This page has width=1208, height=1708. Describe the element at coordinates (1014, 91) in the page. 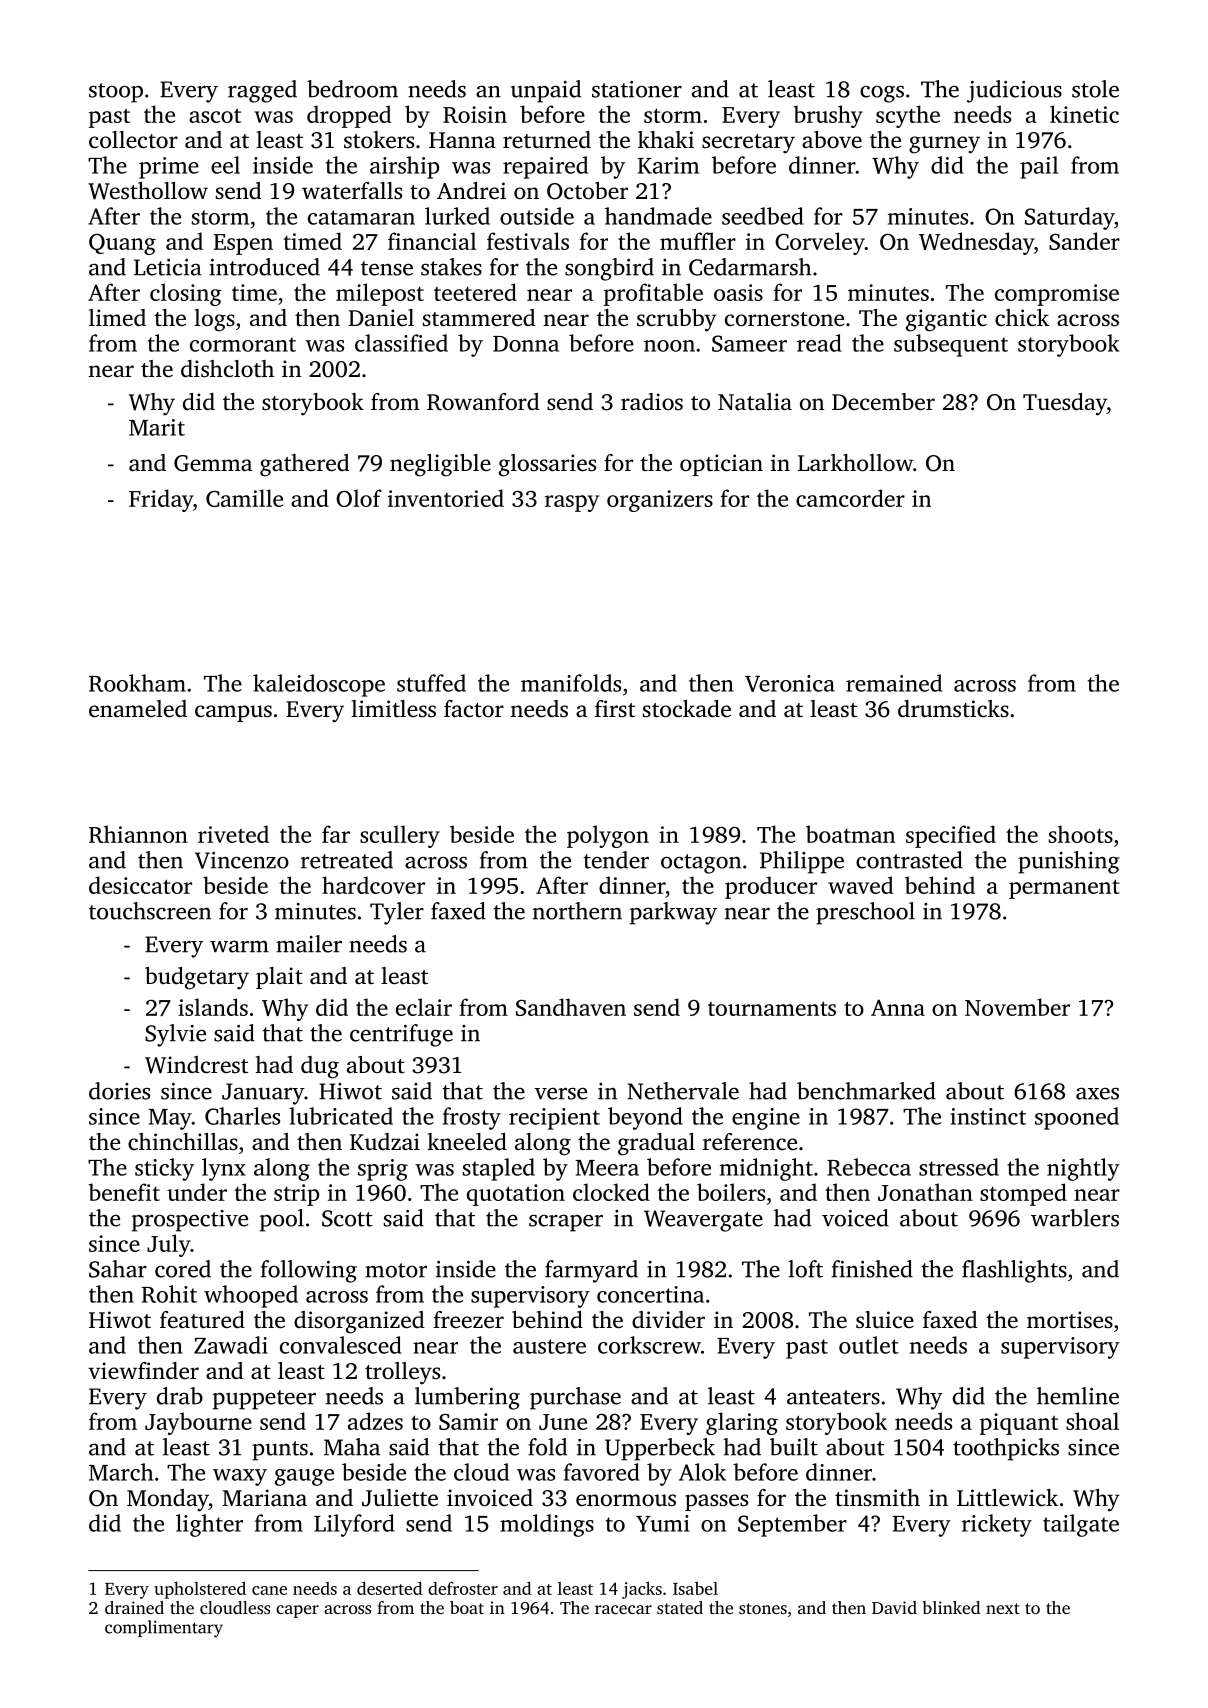

I see `judicious` at that location.
